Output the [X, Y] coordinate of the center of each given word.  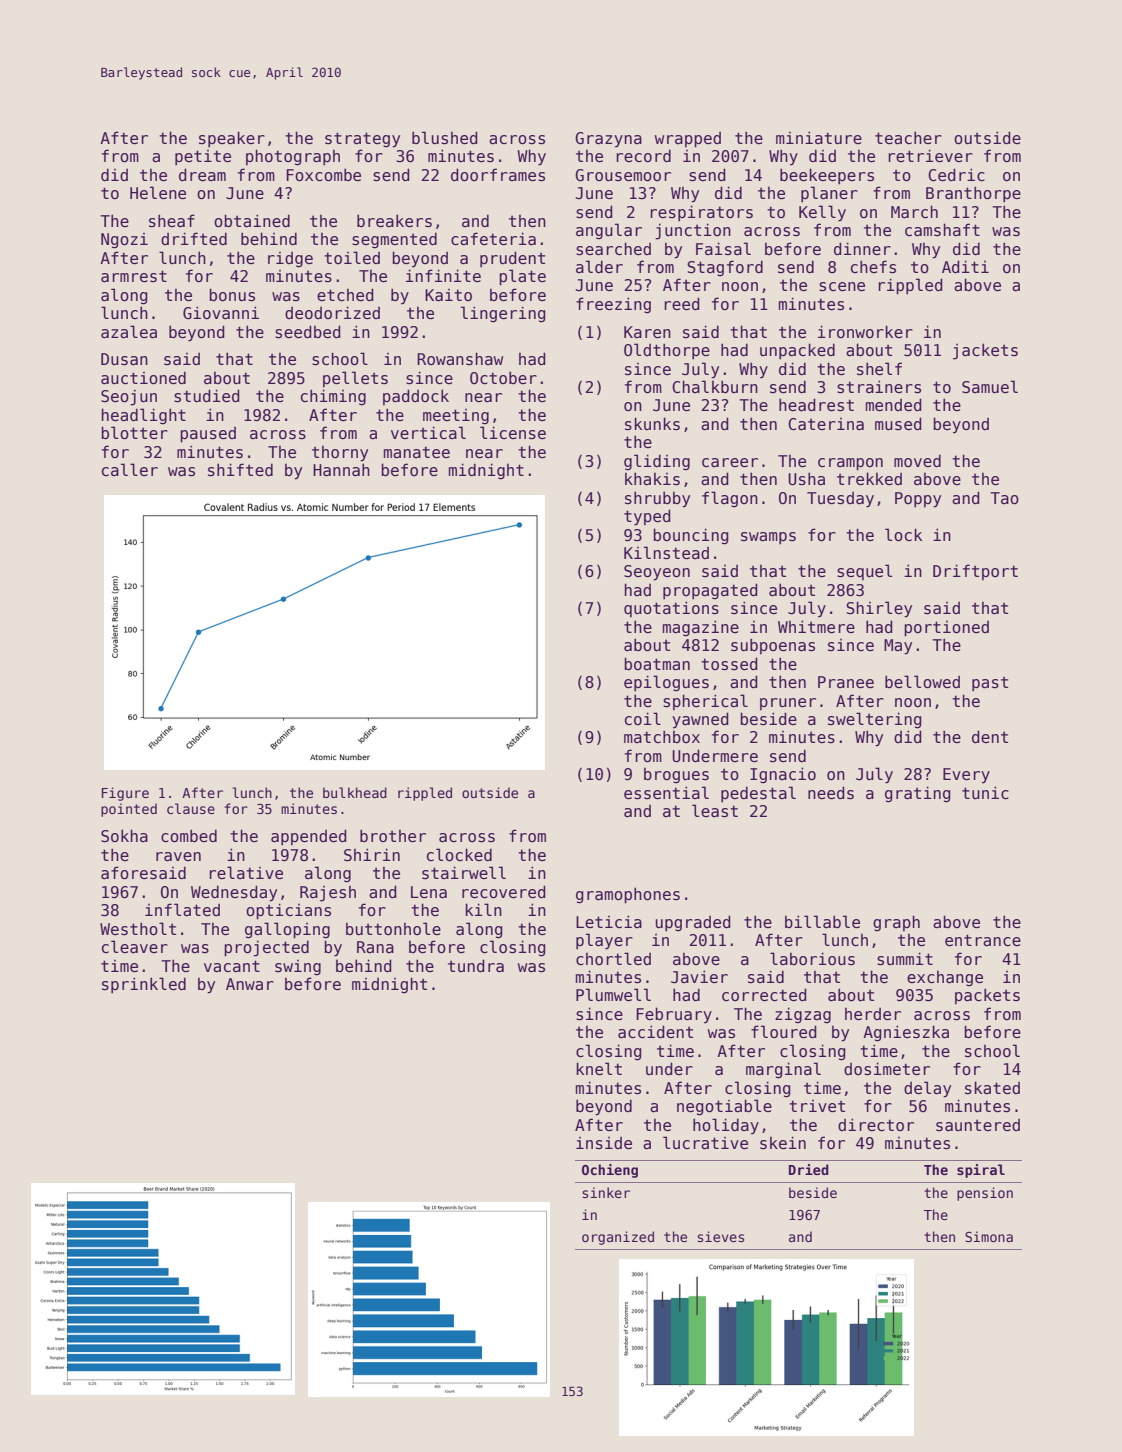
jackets [985, 351]
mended [894, 405]
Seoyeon [657, 573]
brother [393, 836]
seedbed [308, 332]
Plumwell [613, 995]
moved [917, 460]
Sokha [124, 835]
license [513, 432]
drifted [194, 238]
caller [130, 469]
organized [618, 1238]
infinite [443, 275]
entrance [983, 940]
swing [298, 968]
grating [918, 794]
